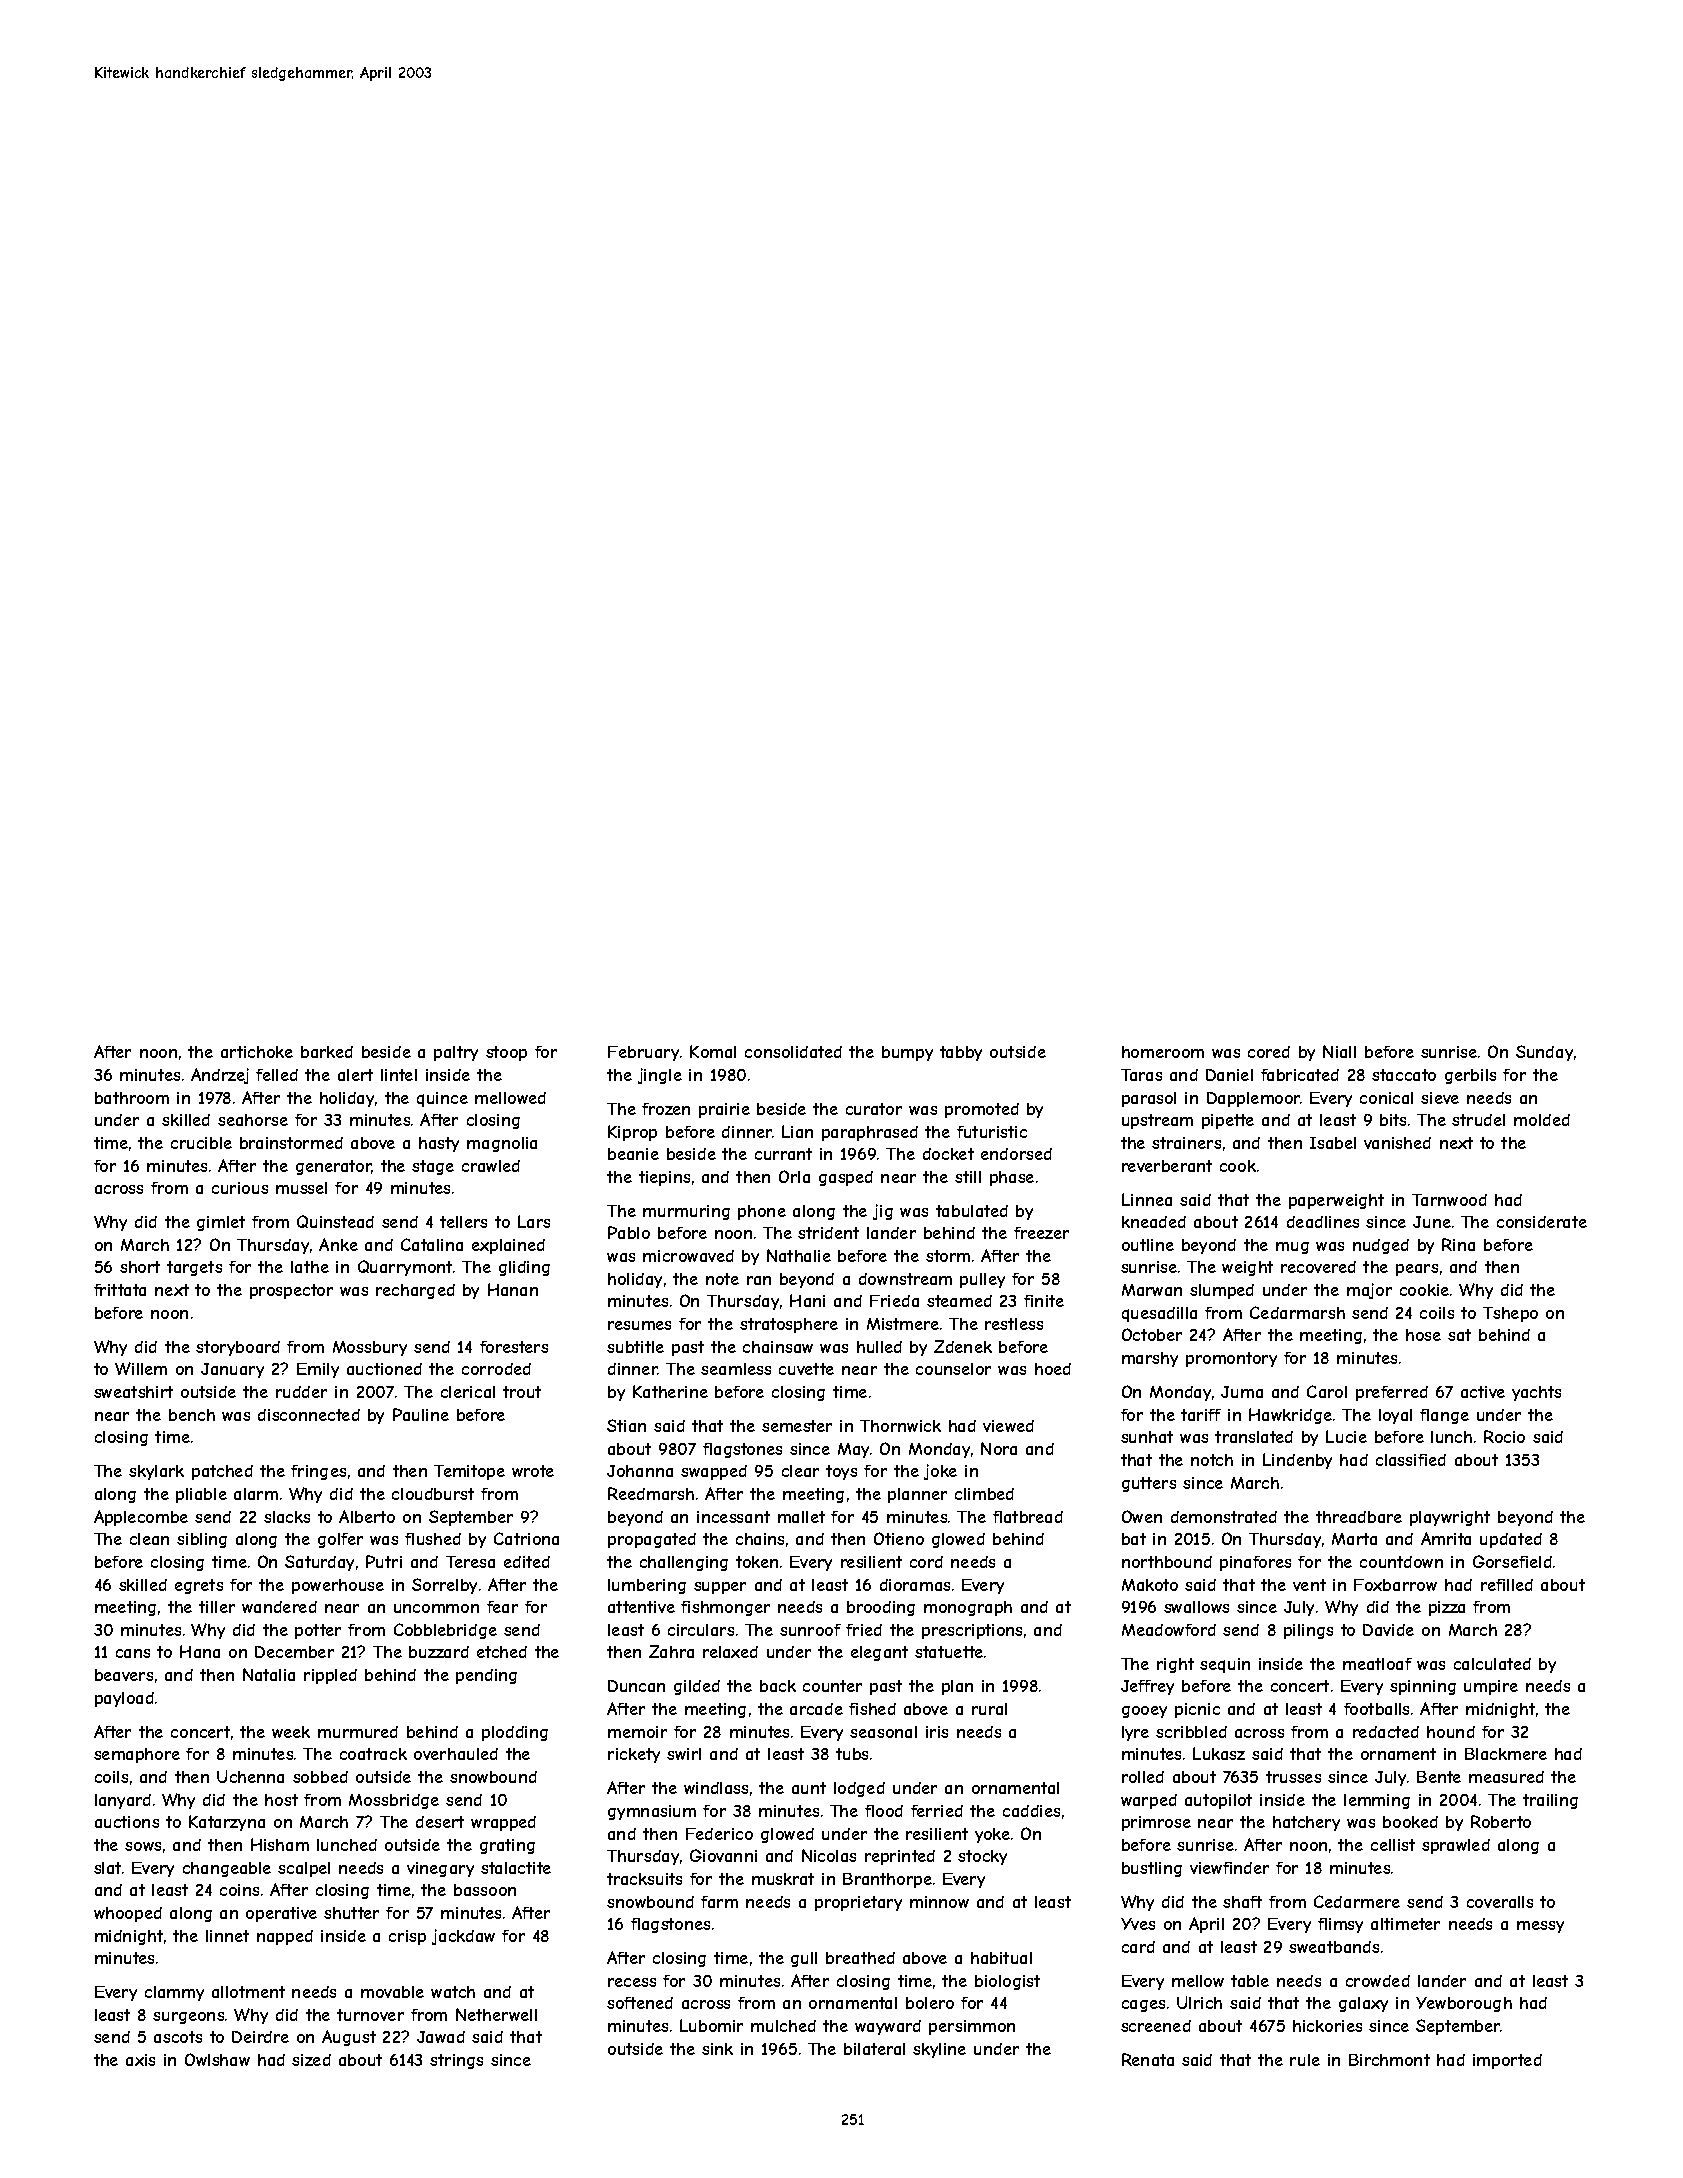 This screenshot has height=2178, width=1683. What do you see at coordinates (1536, 1393) in the screenshot?
I see `yachts` at bounding box center [1536, 1393].
